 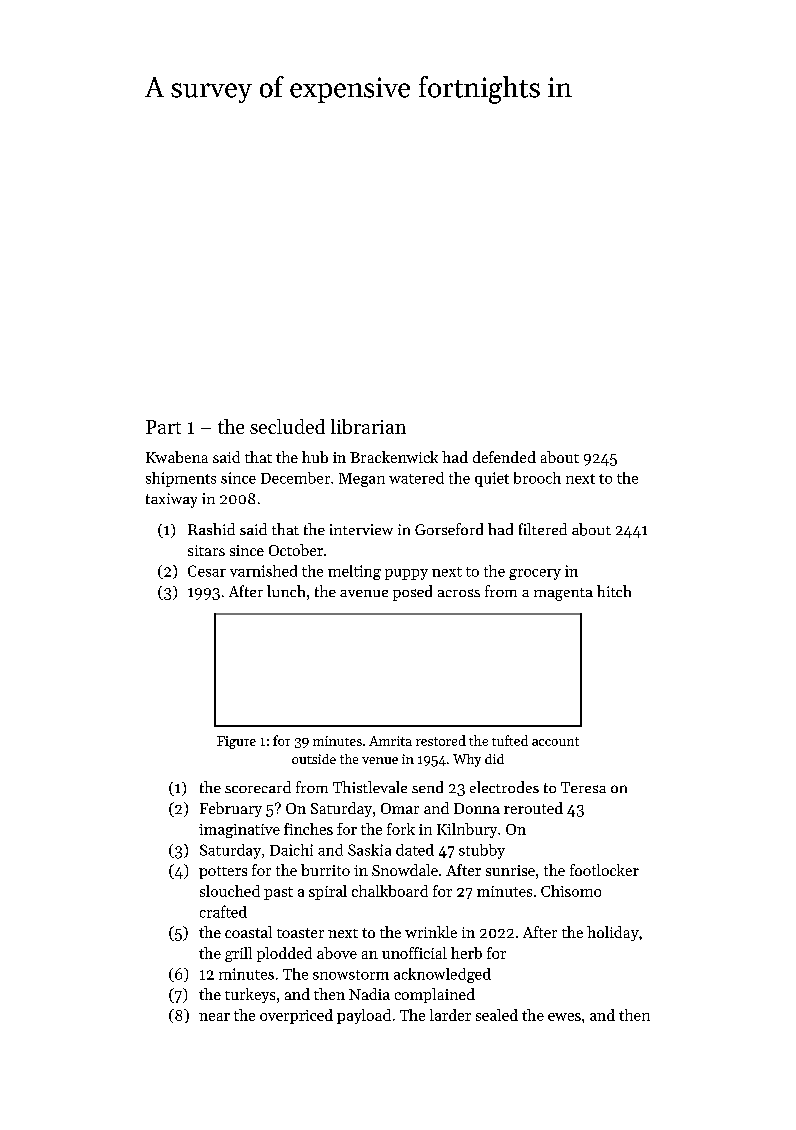 What do you see at coordinates (459, 593) in the screenshot?
I see `across` at bounding box center [459, 593].
